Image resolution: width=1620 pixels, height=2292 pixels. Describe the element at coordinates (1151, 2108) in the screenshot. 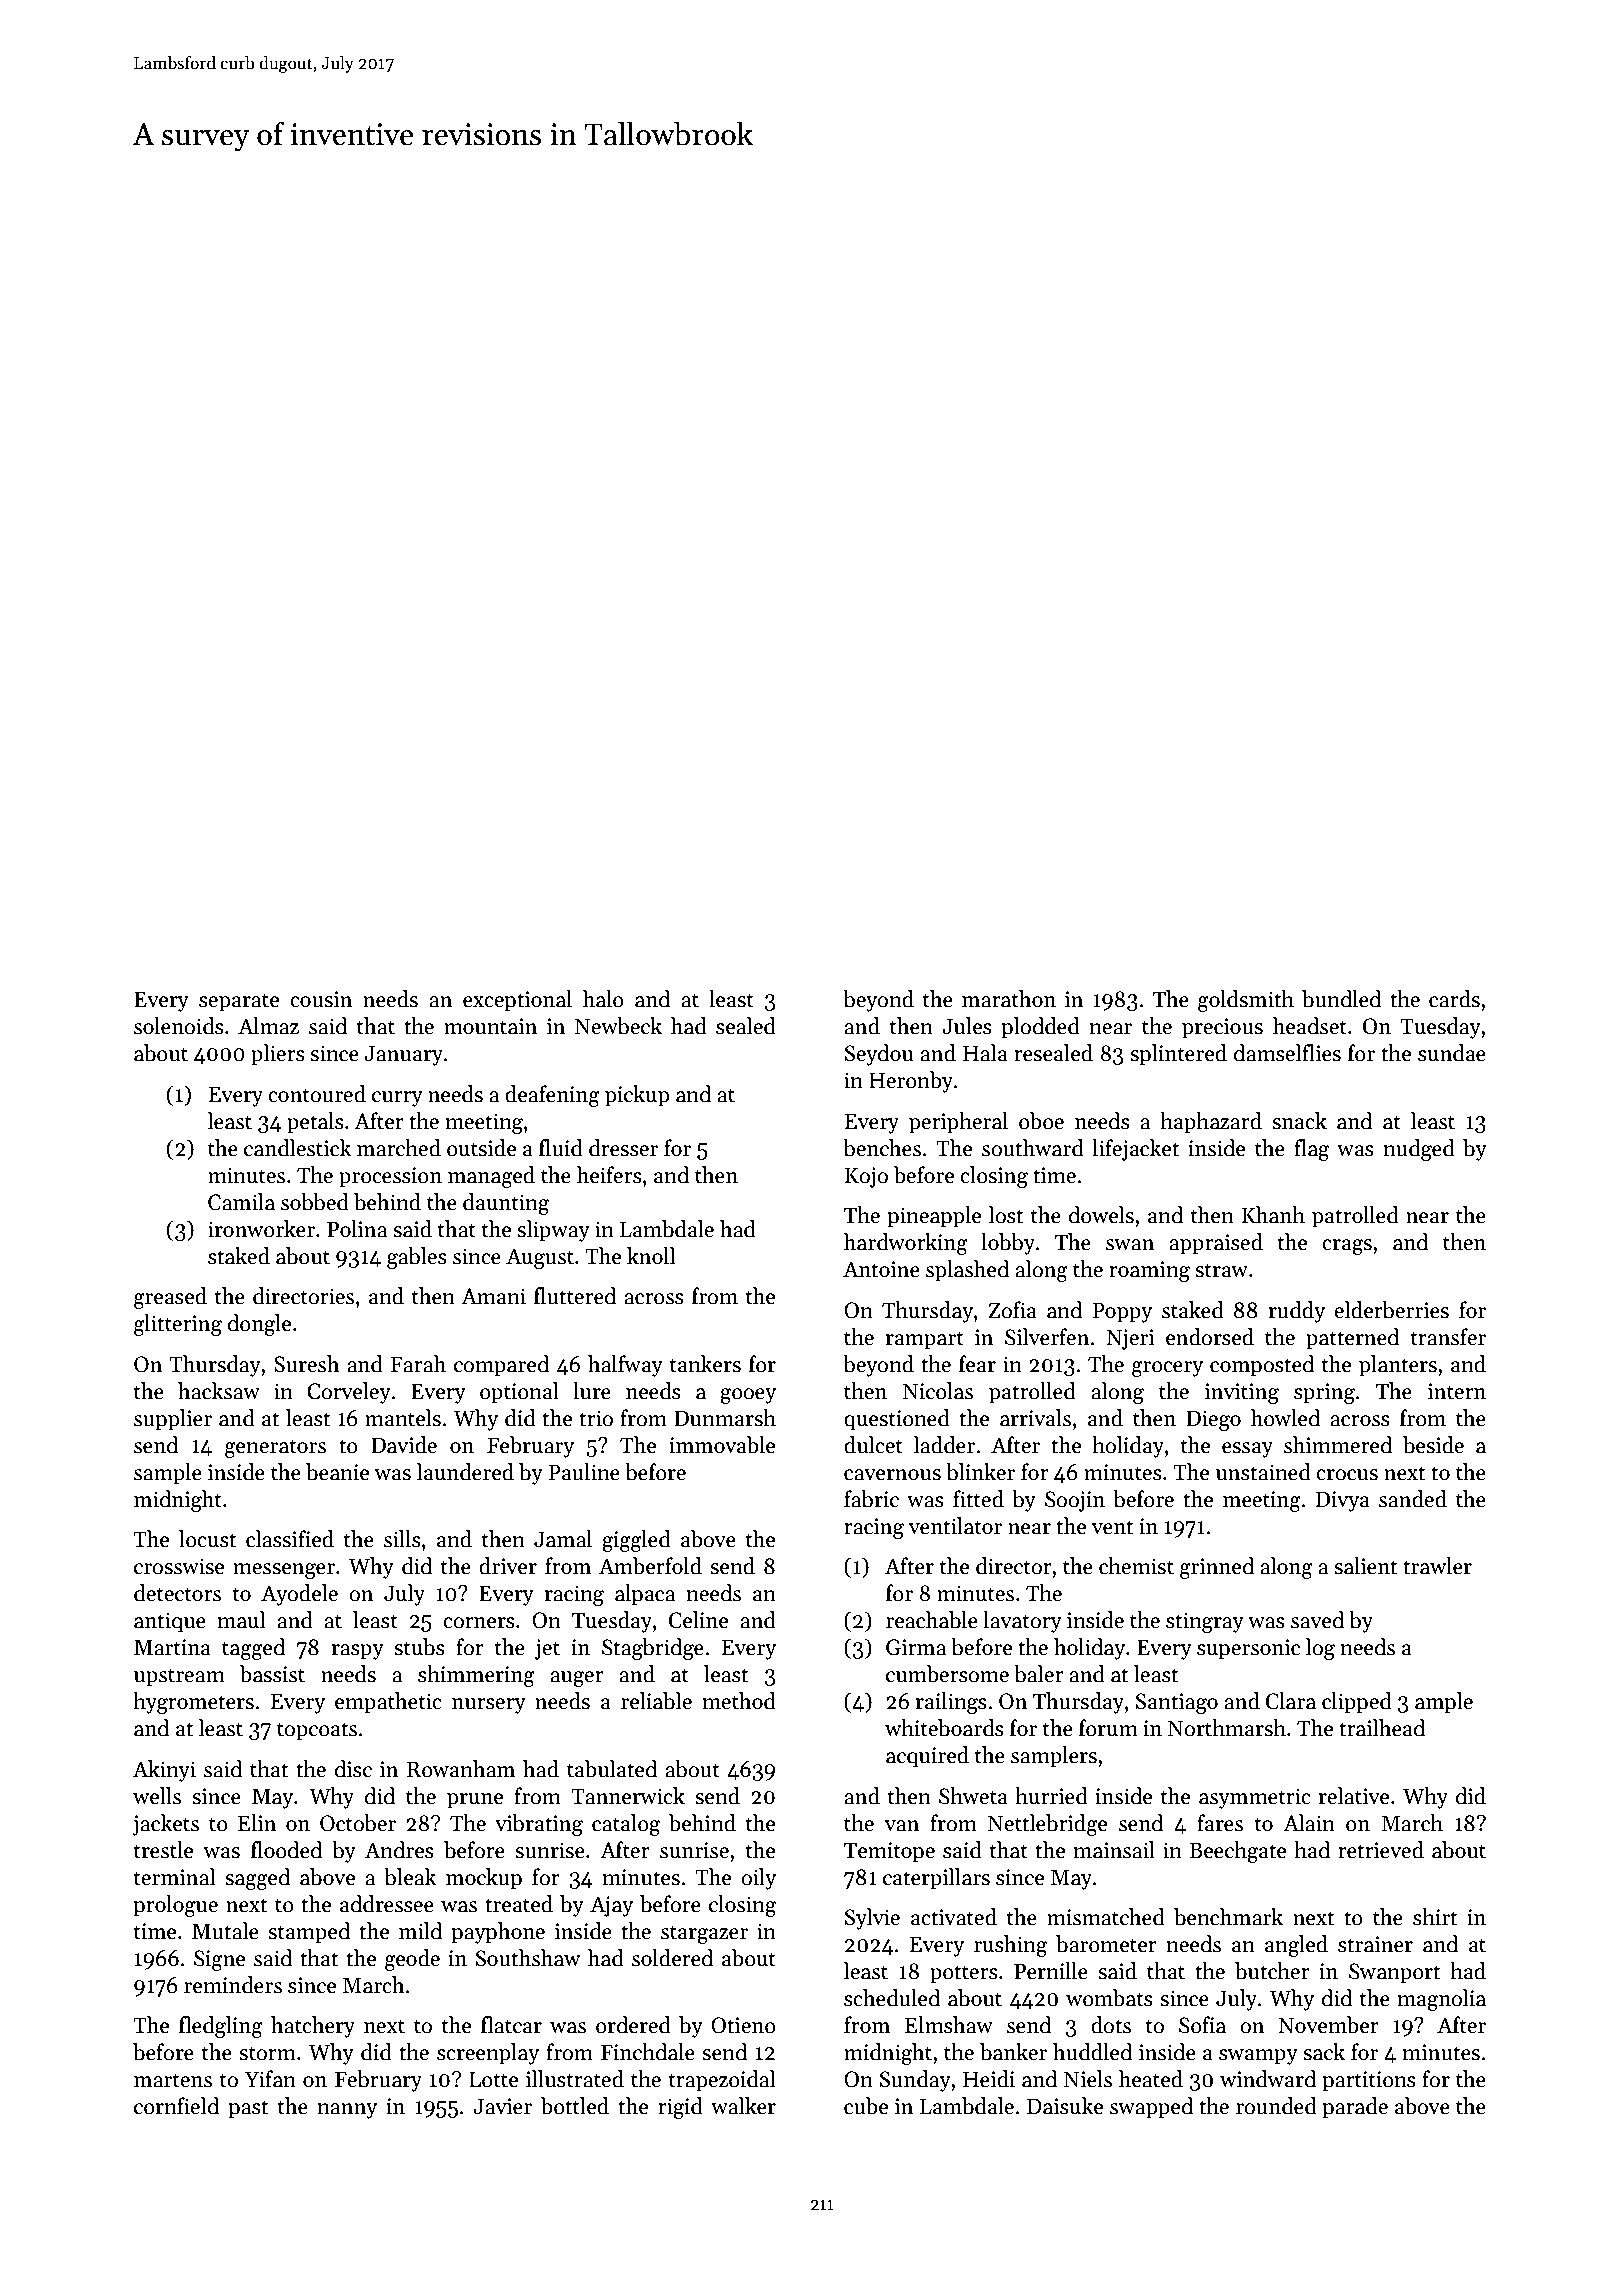

I see `swapped` at that location.
